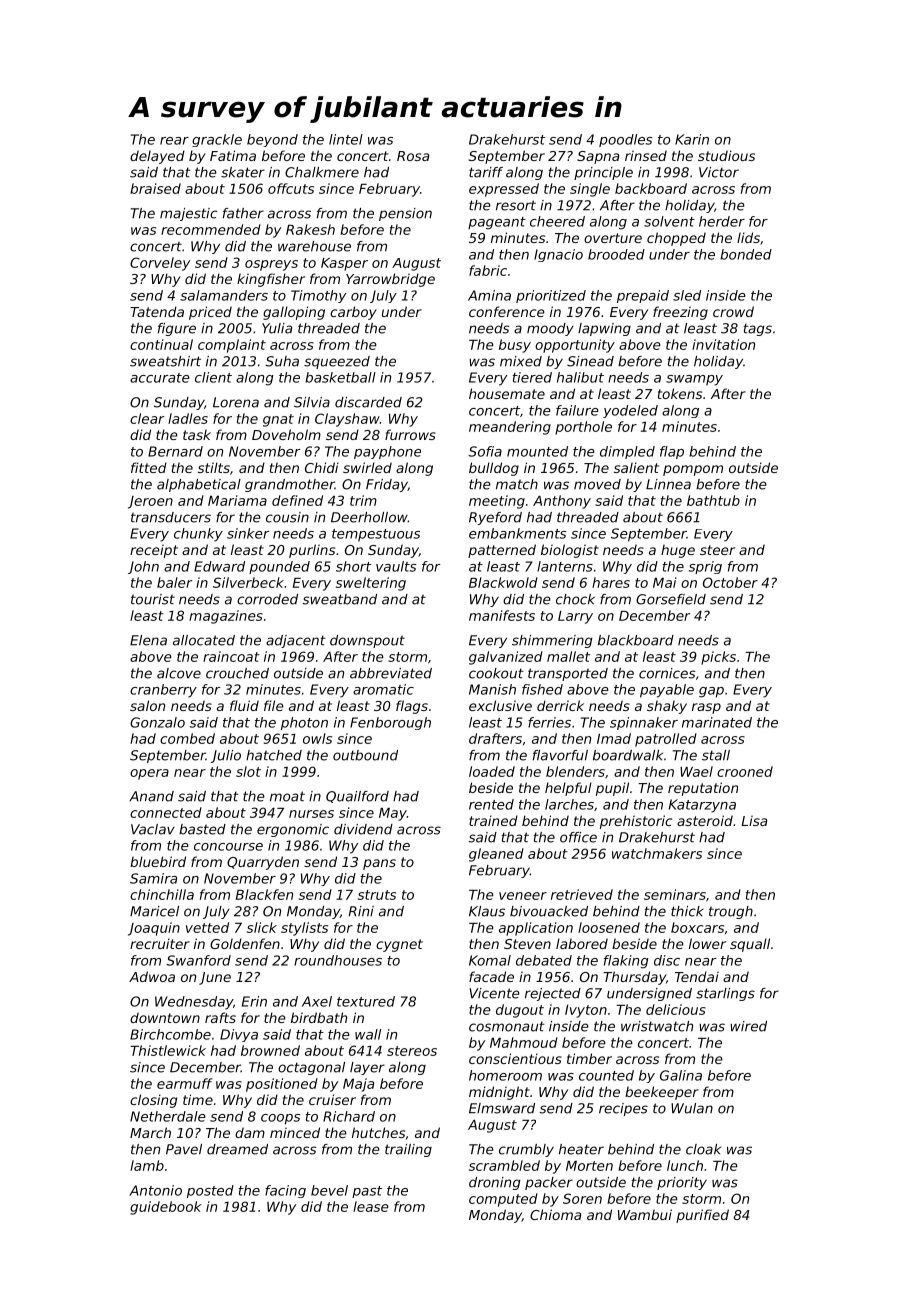  I want to click on gnat, so click(278, 420).
